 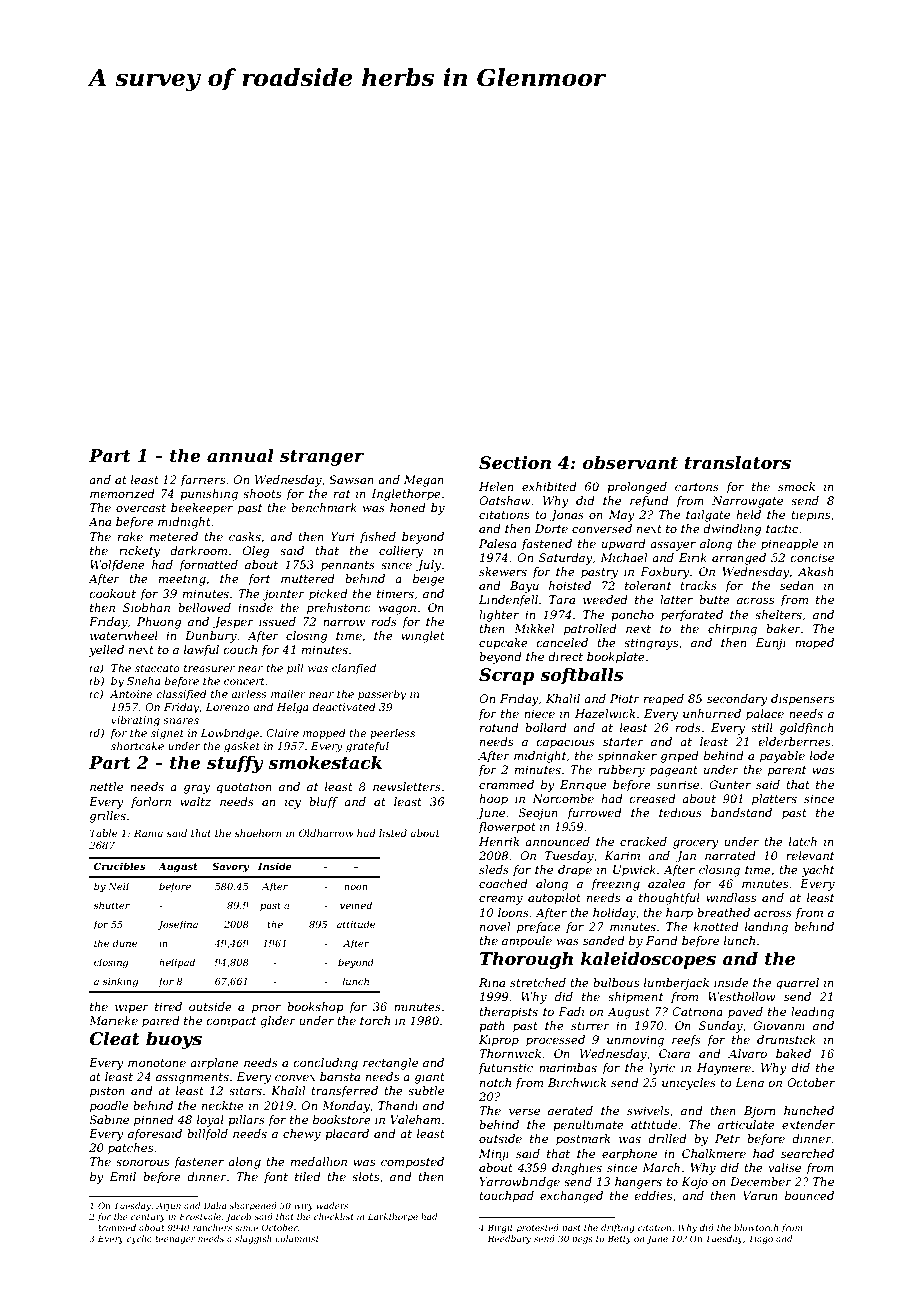 I want to click on unhurried, so click(x=712, y=713).
